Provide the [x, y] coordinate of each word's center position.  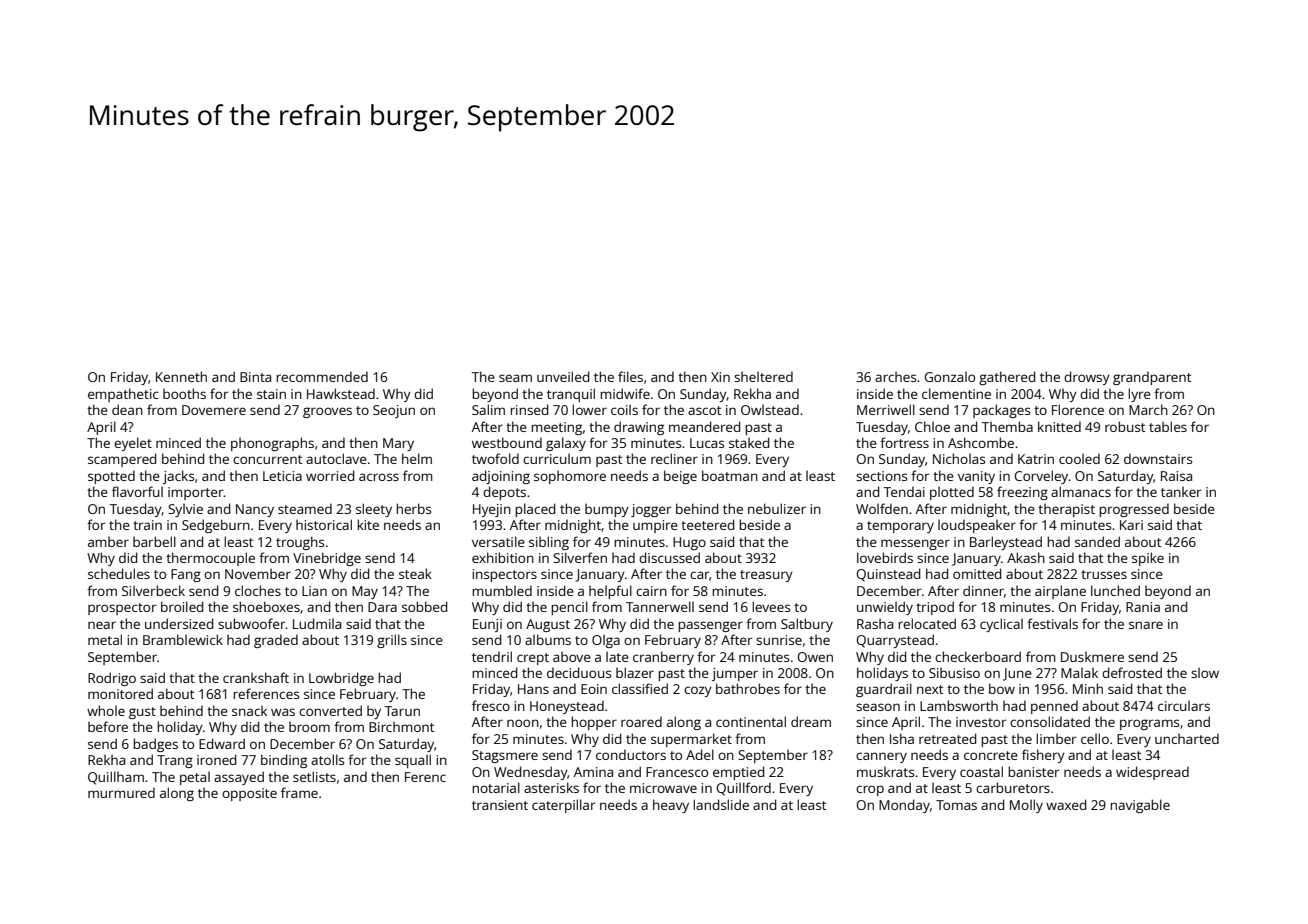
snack [249, 710]
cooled [1079, 458]
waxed [1066, 804]
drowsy [1087, 378]
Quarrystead [895, 641]
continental [751, 721]
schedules [119, 573]
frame [299, 792]
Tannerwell [660, 606]
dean [127, 409]
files [630, 376]
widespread [1152, 773]
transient [500, 805]
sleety [374, 510]
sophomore [570, 477]
